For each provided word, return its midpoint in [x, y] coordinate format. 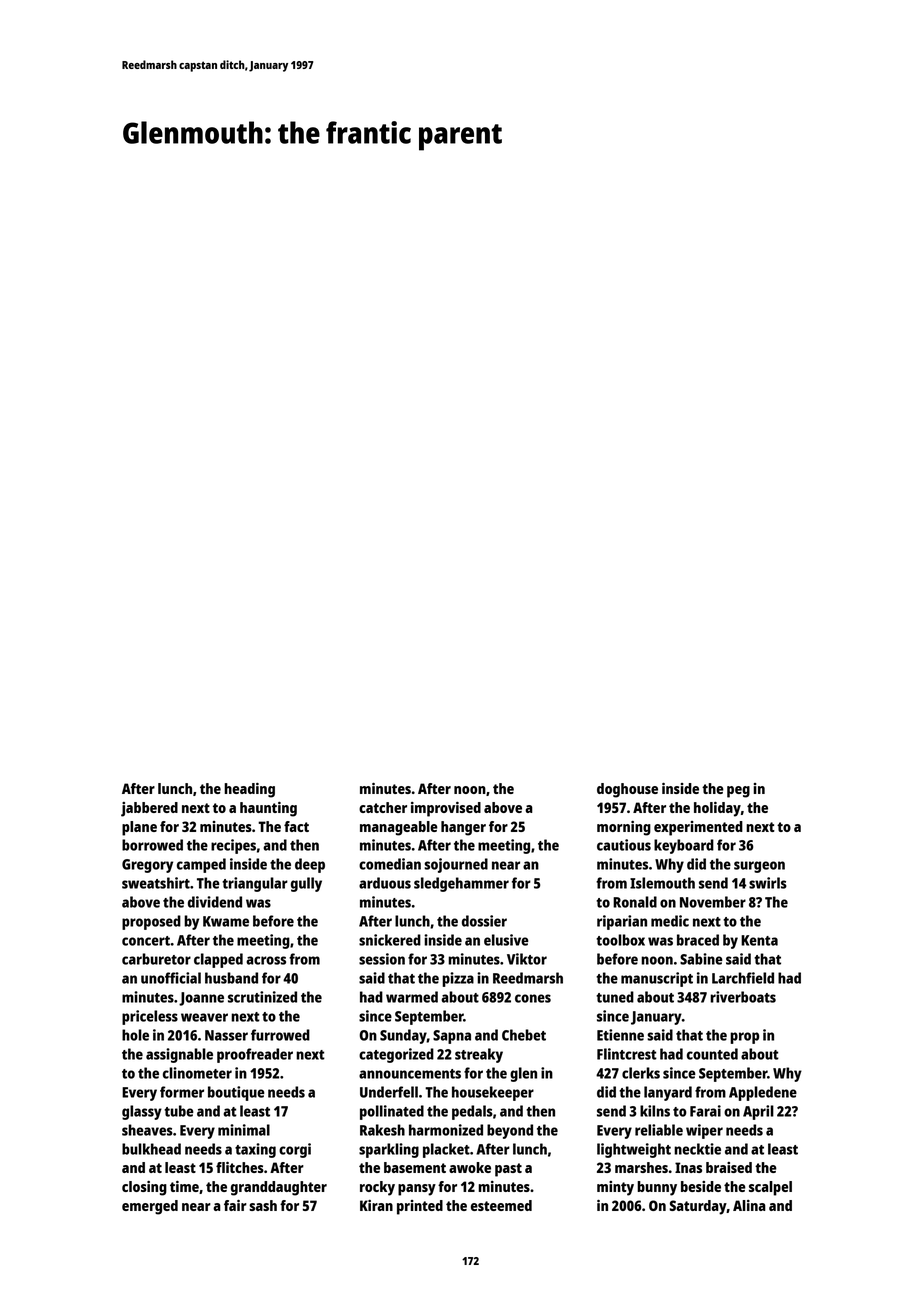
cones [533, 998]
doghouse [627, 790]
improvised [446, 809]
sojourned [456, 865]
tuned [615, 997]
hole [135, 1035]
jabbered [149, 809]
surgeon [759, 867]
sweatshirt [156, 883]
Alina [749, 1205]
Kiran [376, 1205]
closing [144, 1188]
